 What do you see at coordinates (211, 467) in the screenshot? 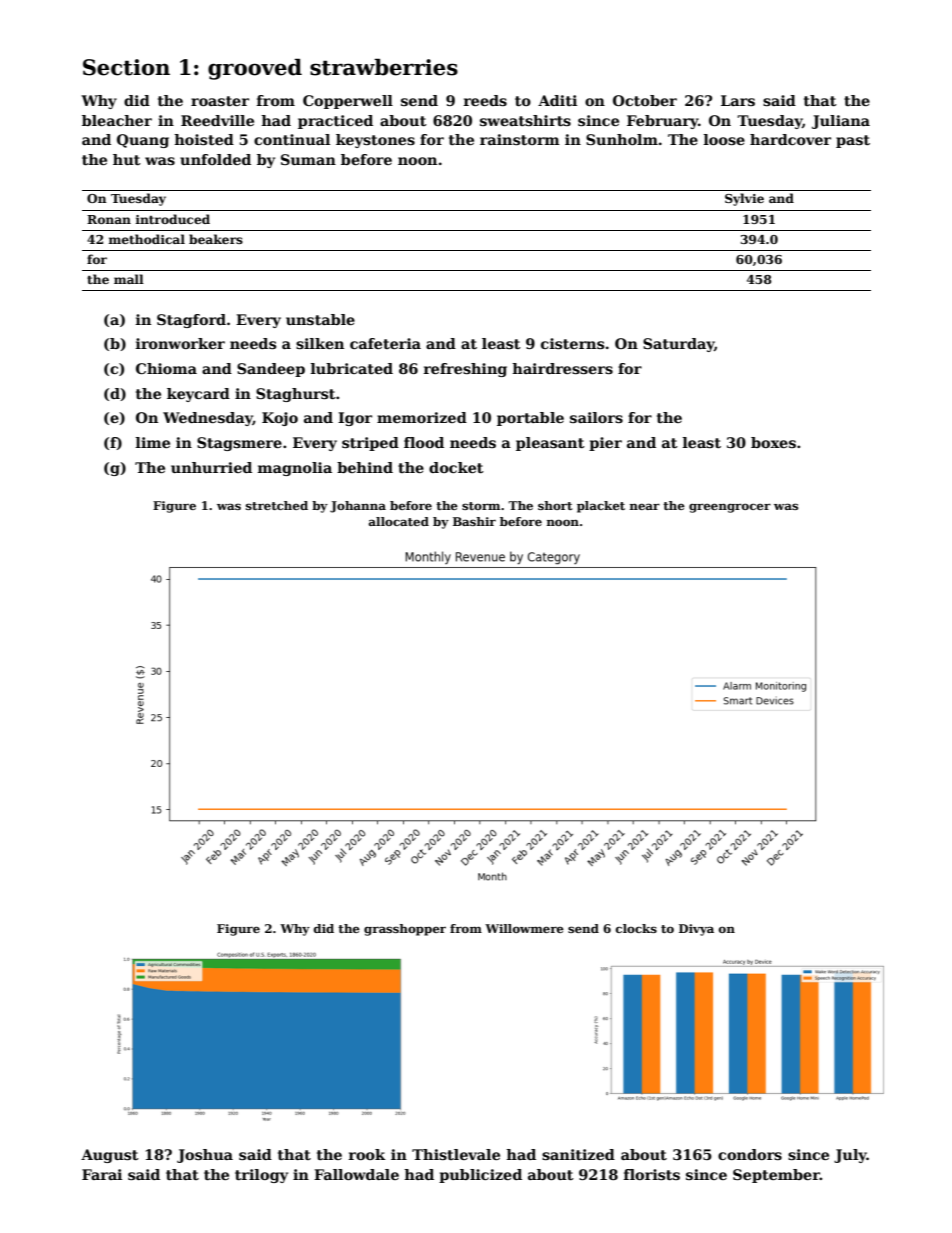
I see `unhurried` at bounding box center [211, 467].
